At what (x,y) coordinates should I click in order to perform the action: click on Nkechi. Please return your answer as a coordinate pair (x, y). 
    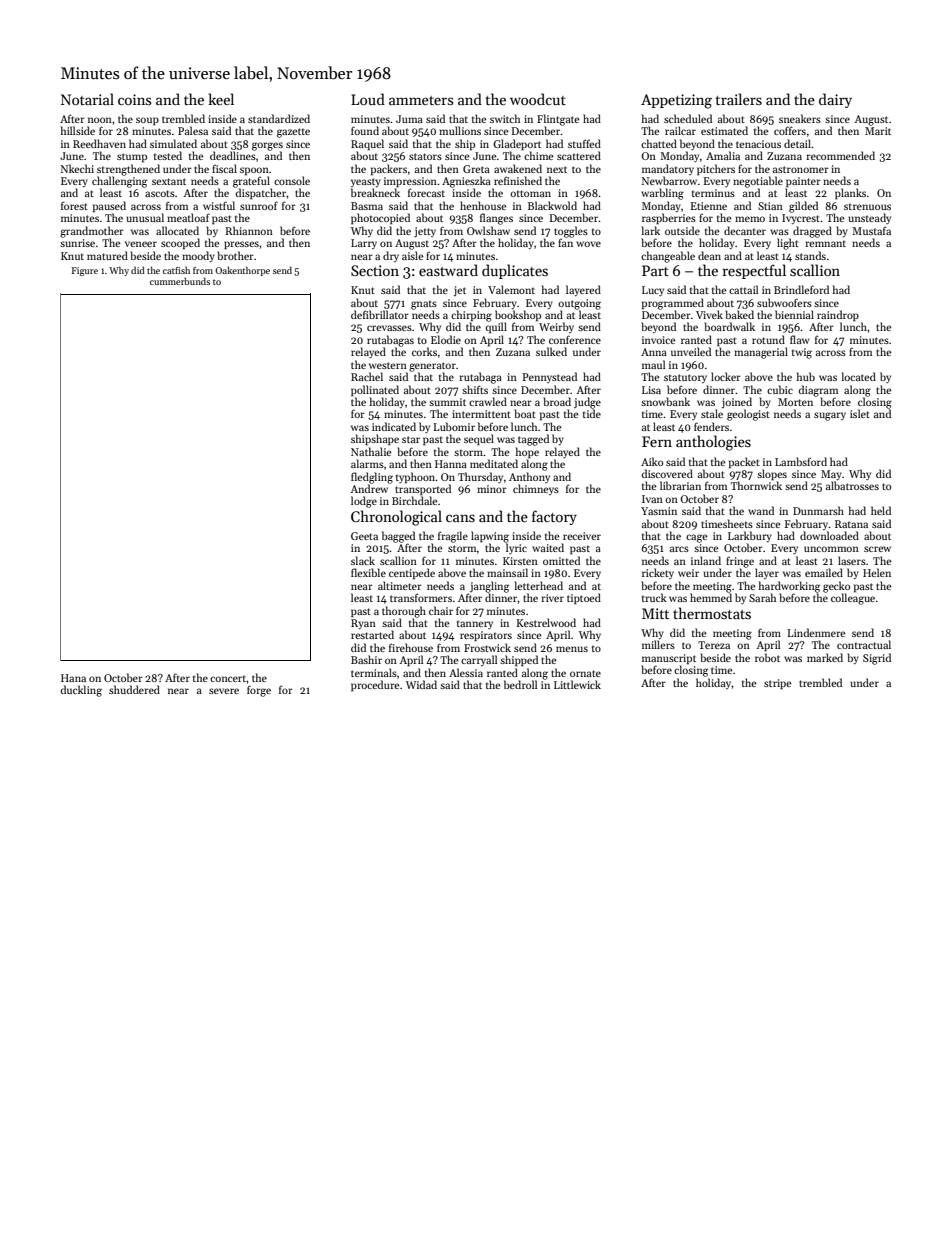
    Looking at the image, I should click on (77, 168).
